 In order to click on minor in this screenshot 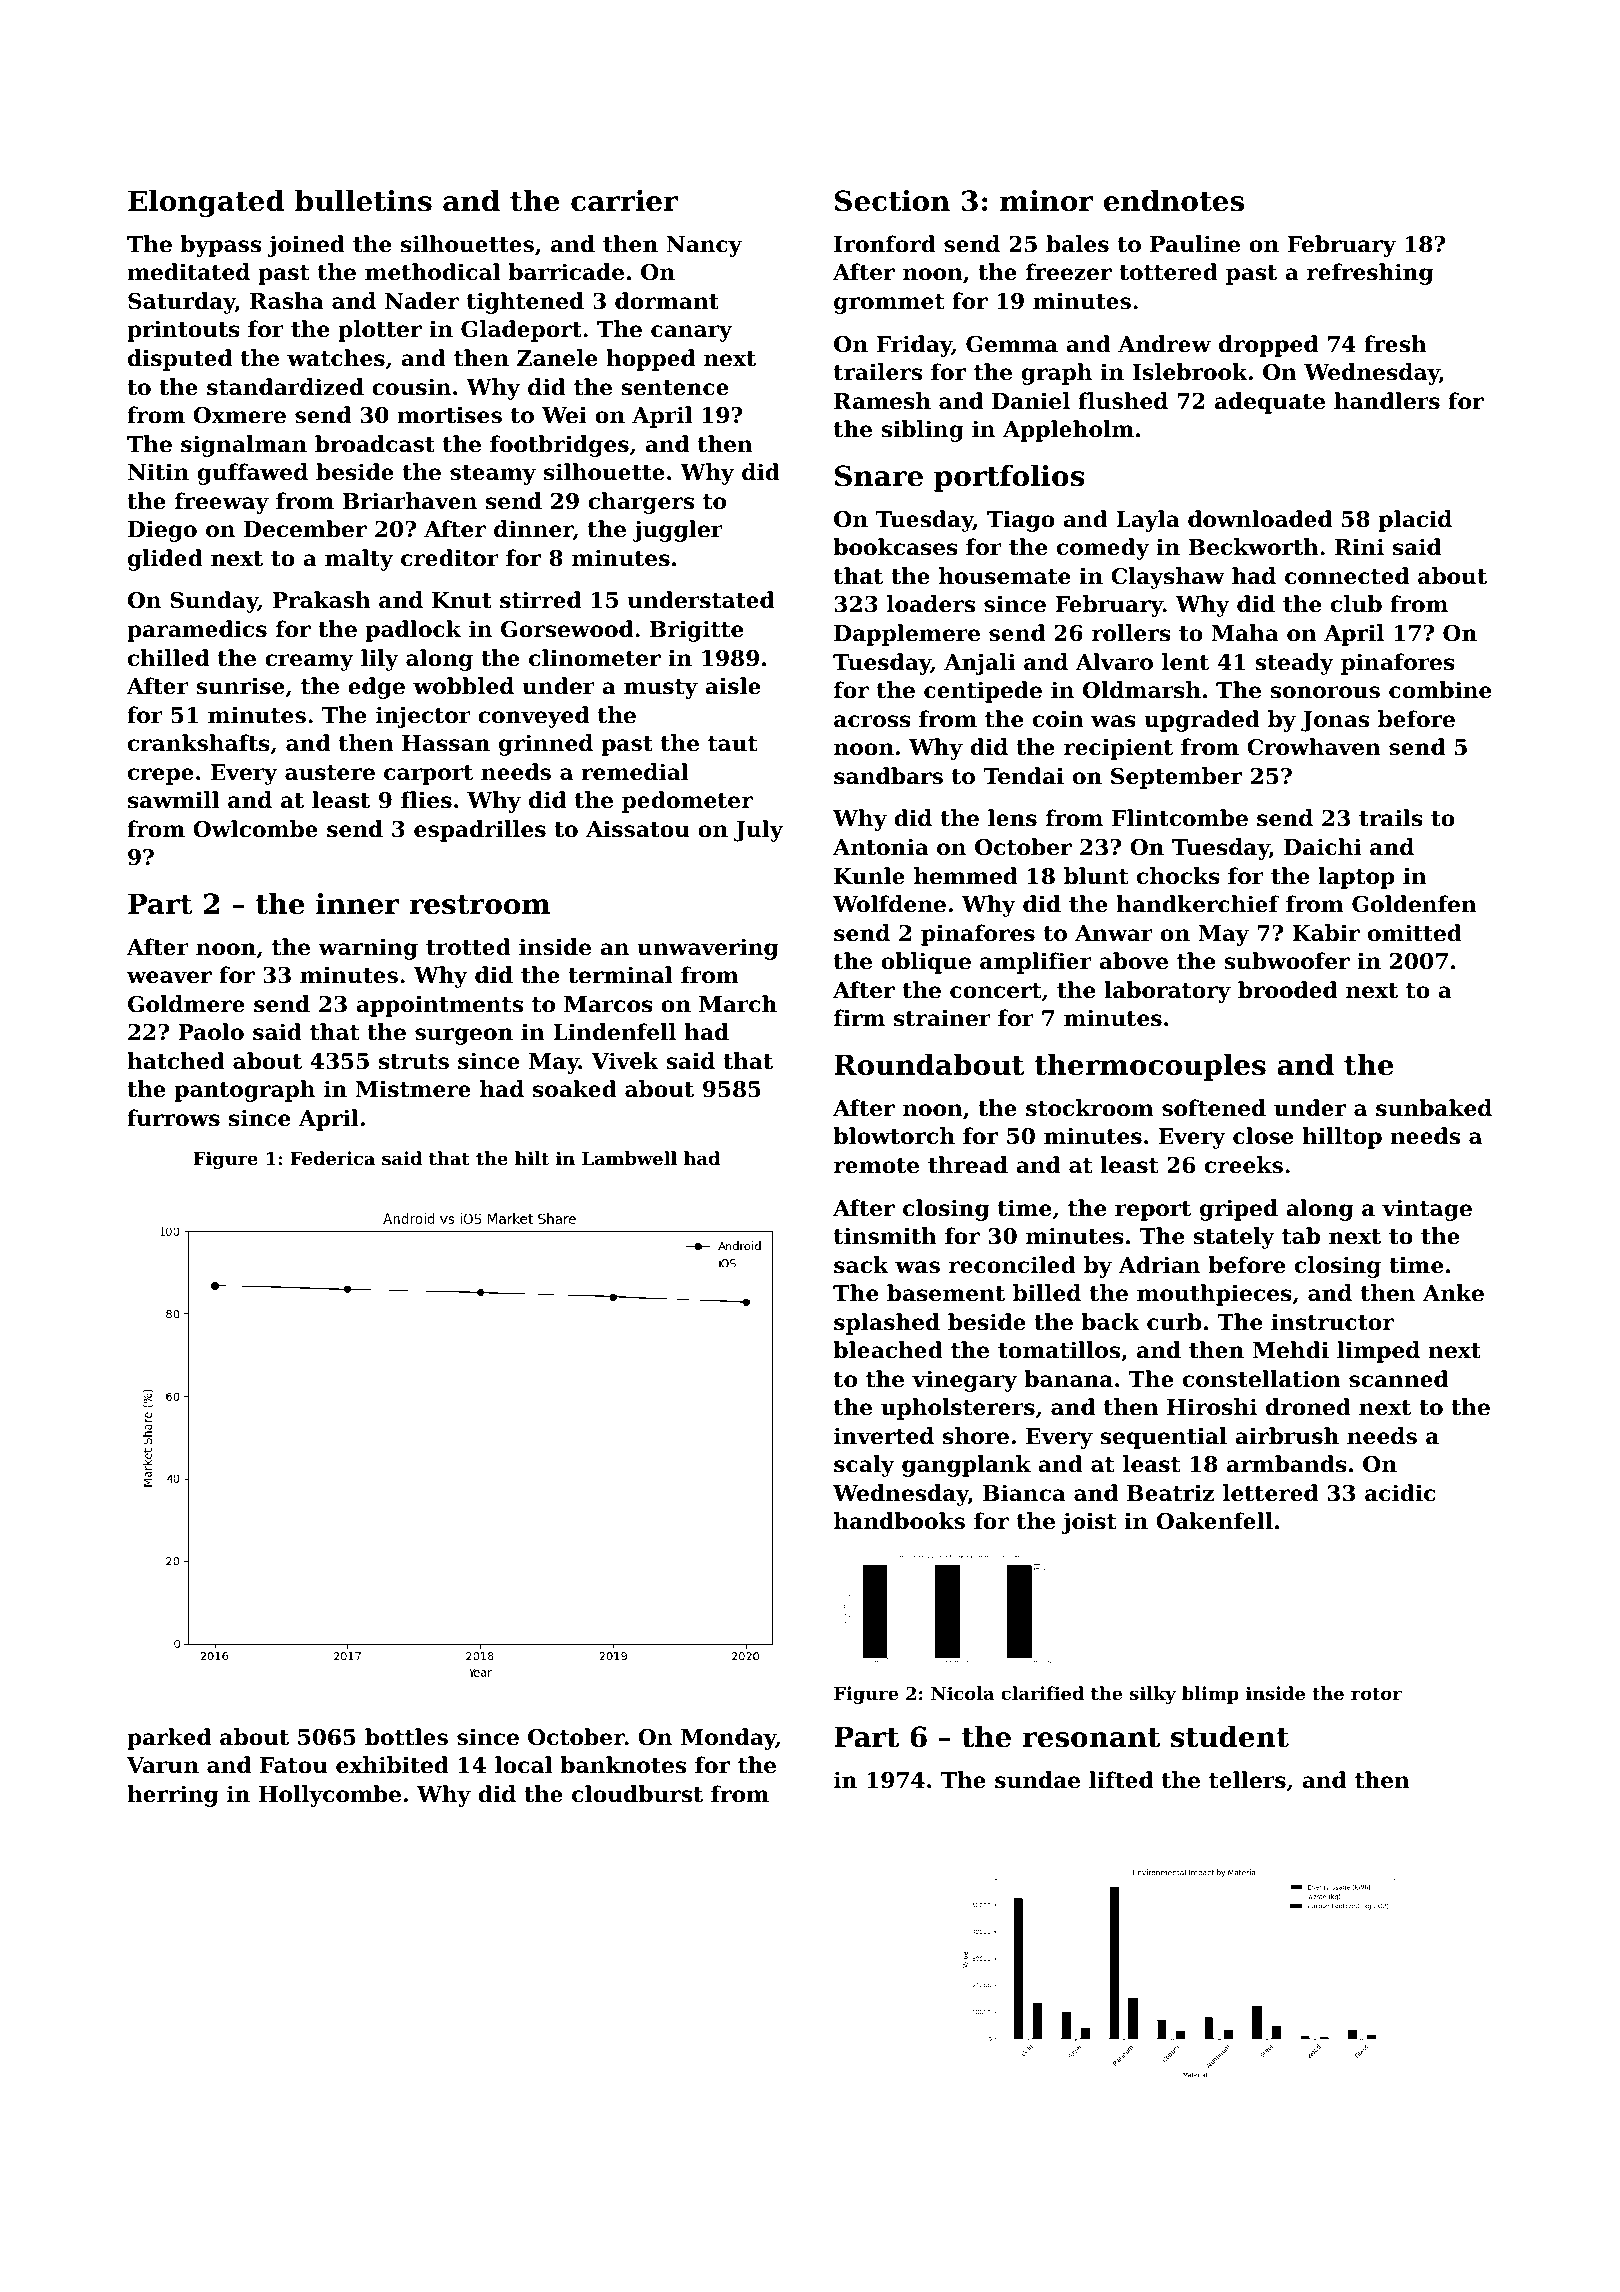, I will do `click(1046, 201)`.
